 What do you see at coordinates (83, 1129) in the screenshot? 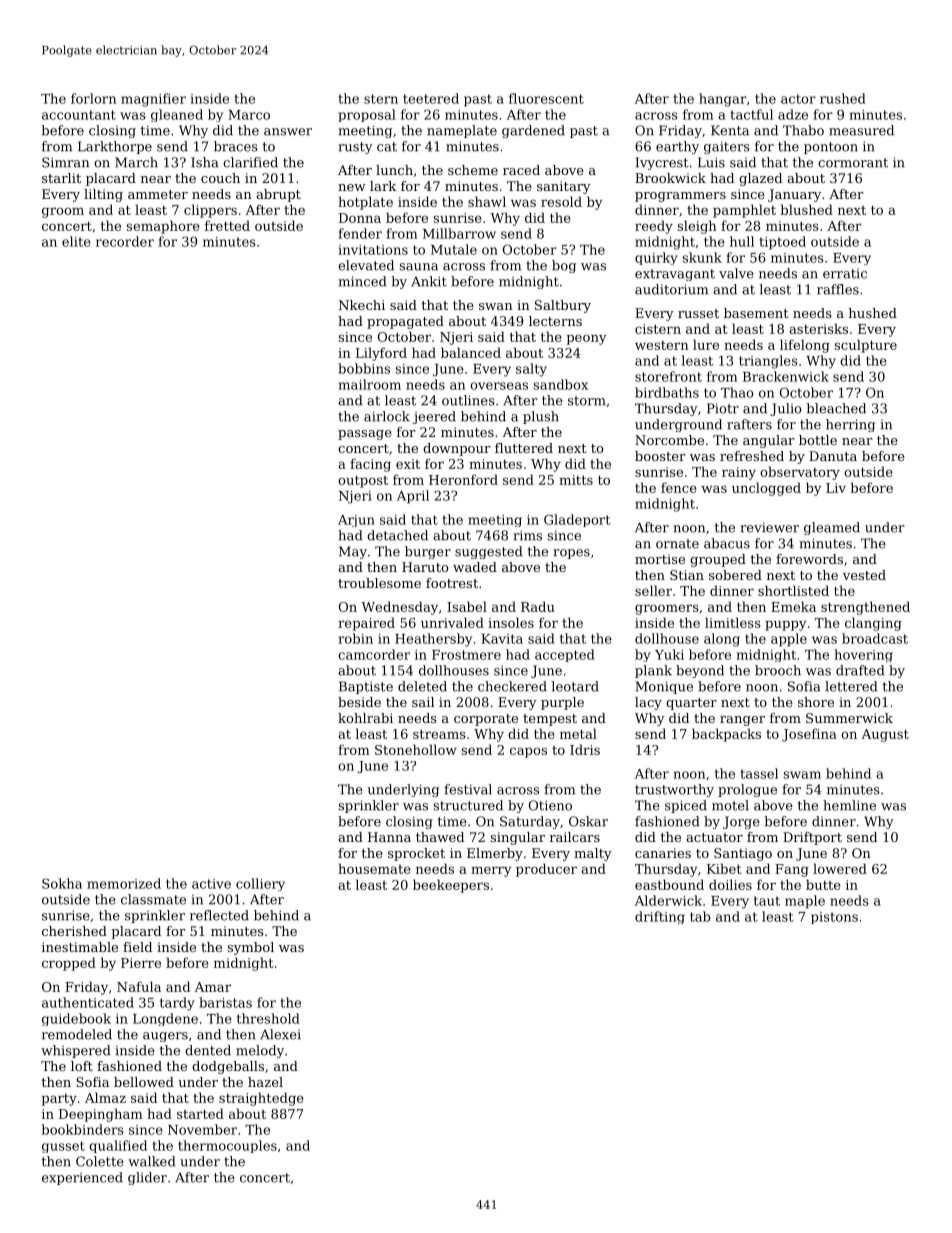
I see `bookbinders` at bounding box center [83, 1129].
